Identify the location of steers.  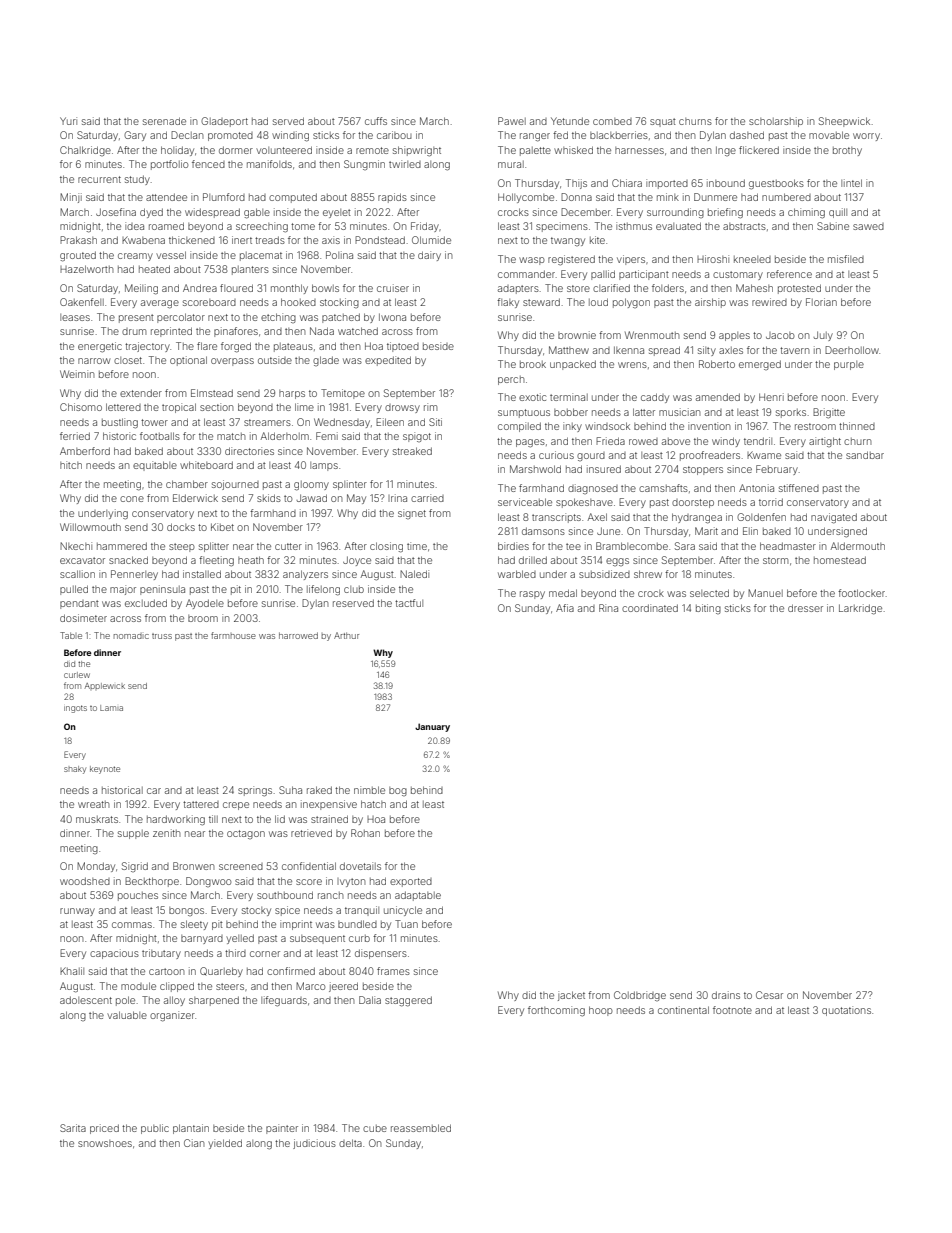
(230, 986).
